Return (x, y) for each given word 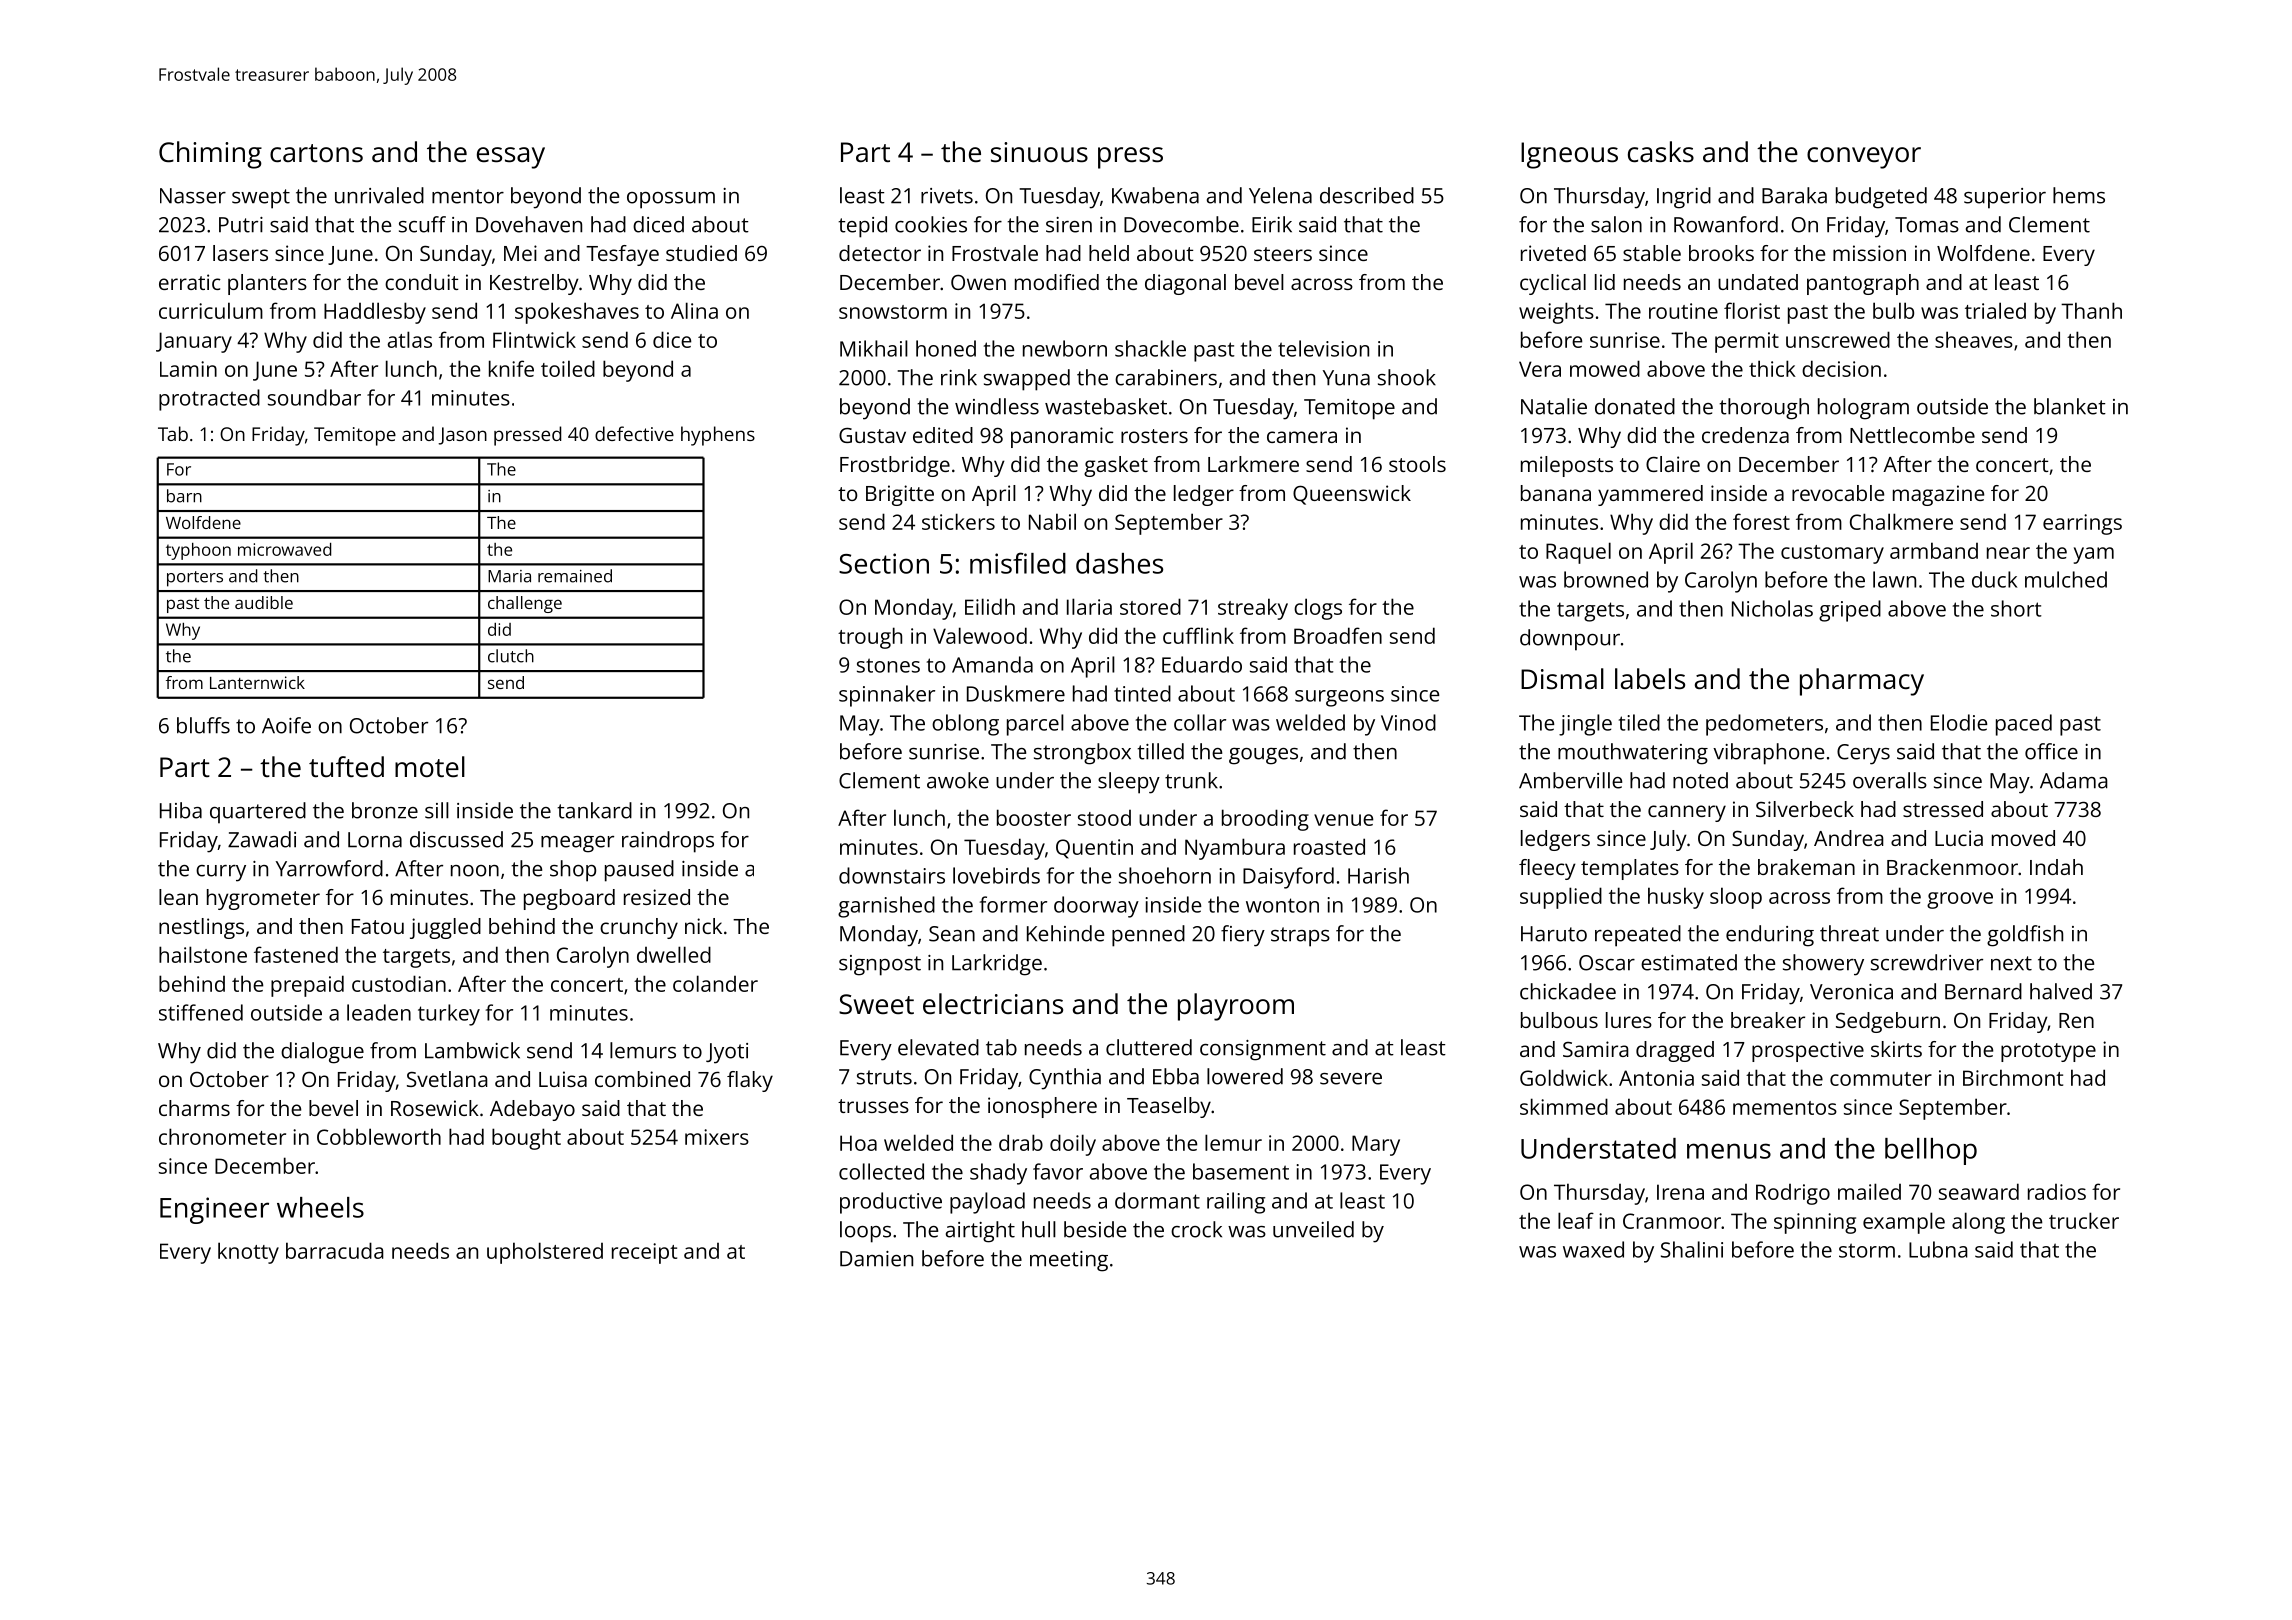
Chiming (210, 155)
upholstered (545, 1253)
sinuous (1039, 152)
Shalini (1692, 1249)
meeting (1069, 1261)
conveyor (1864, 158)
